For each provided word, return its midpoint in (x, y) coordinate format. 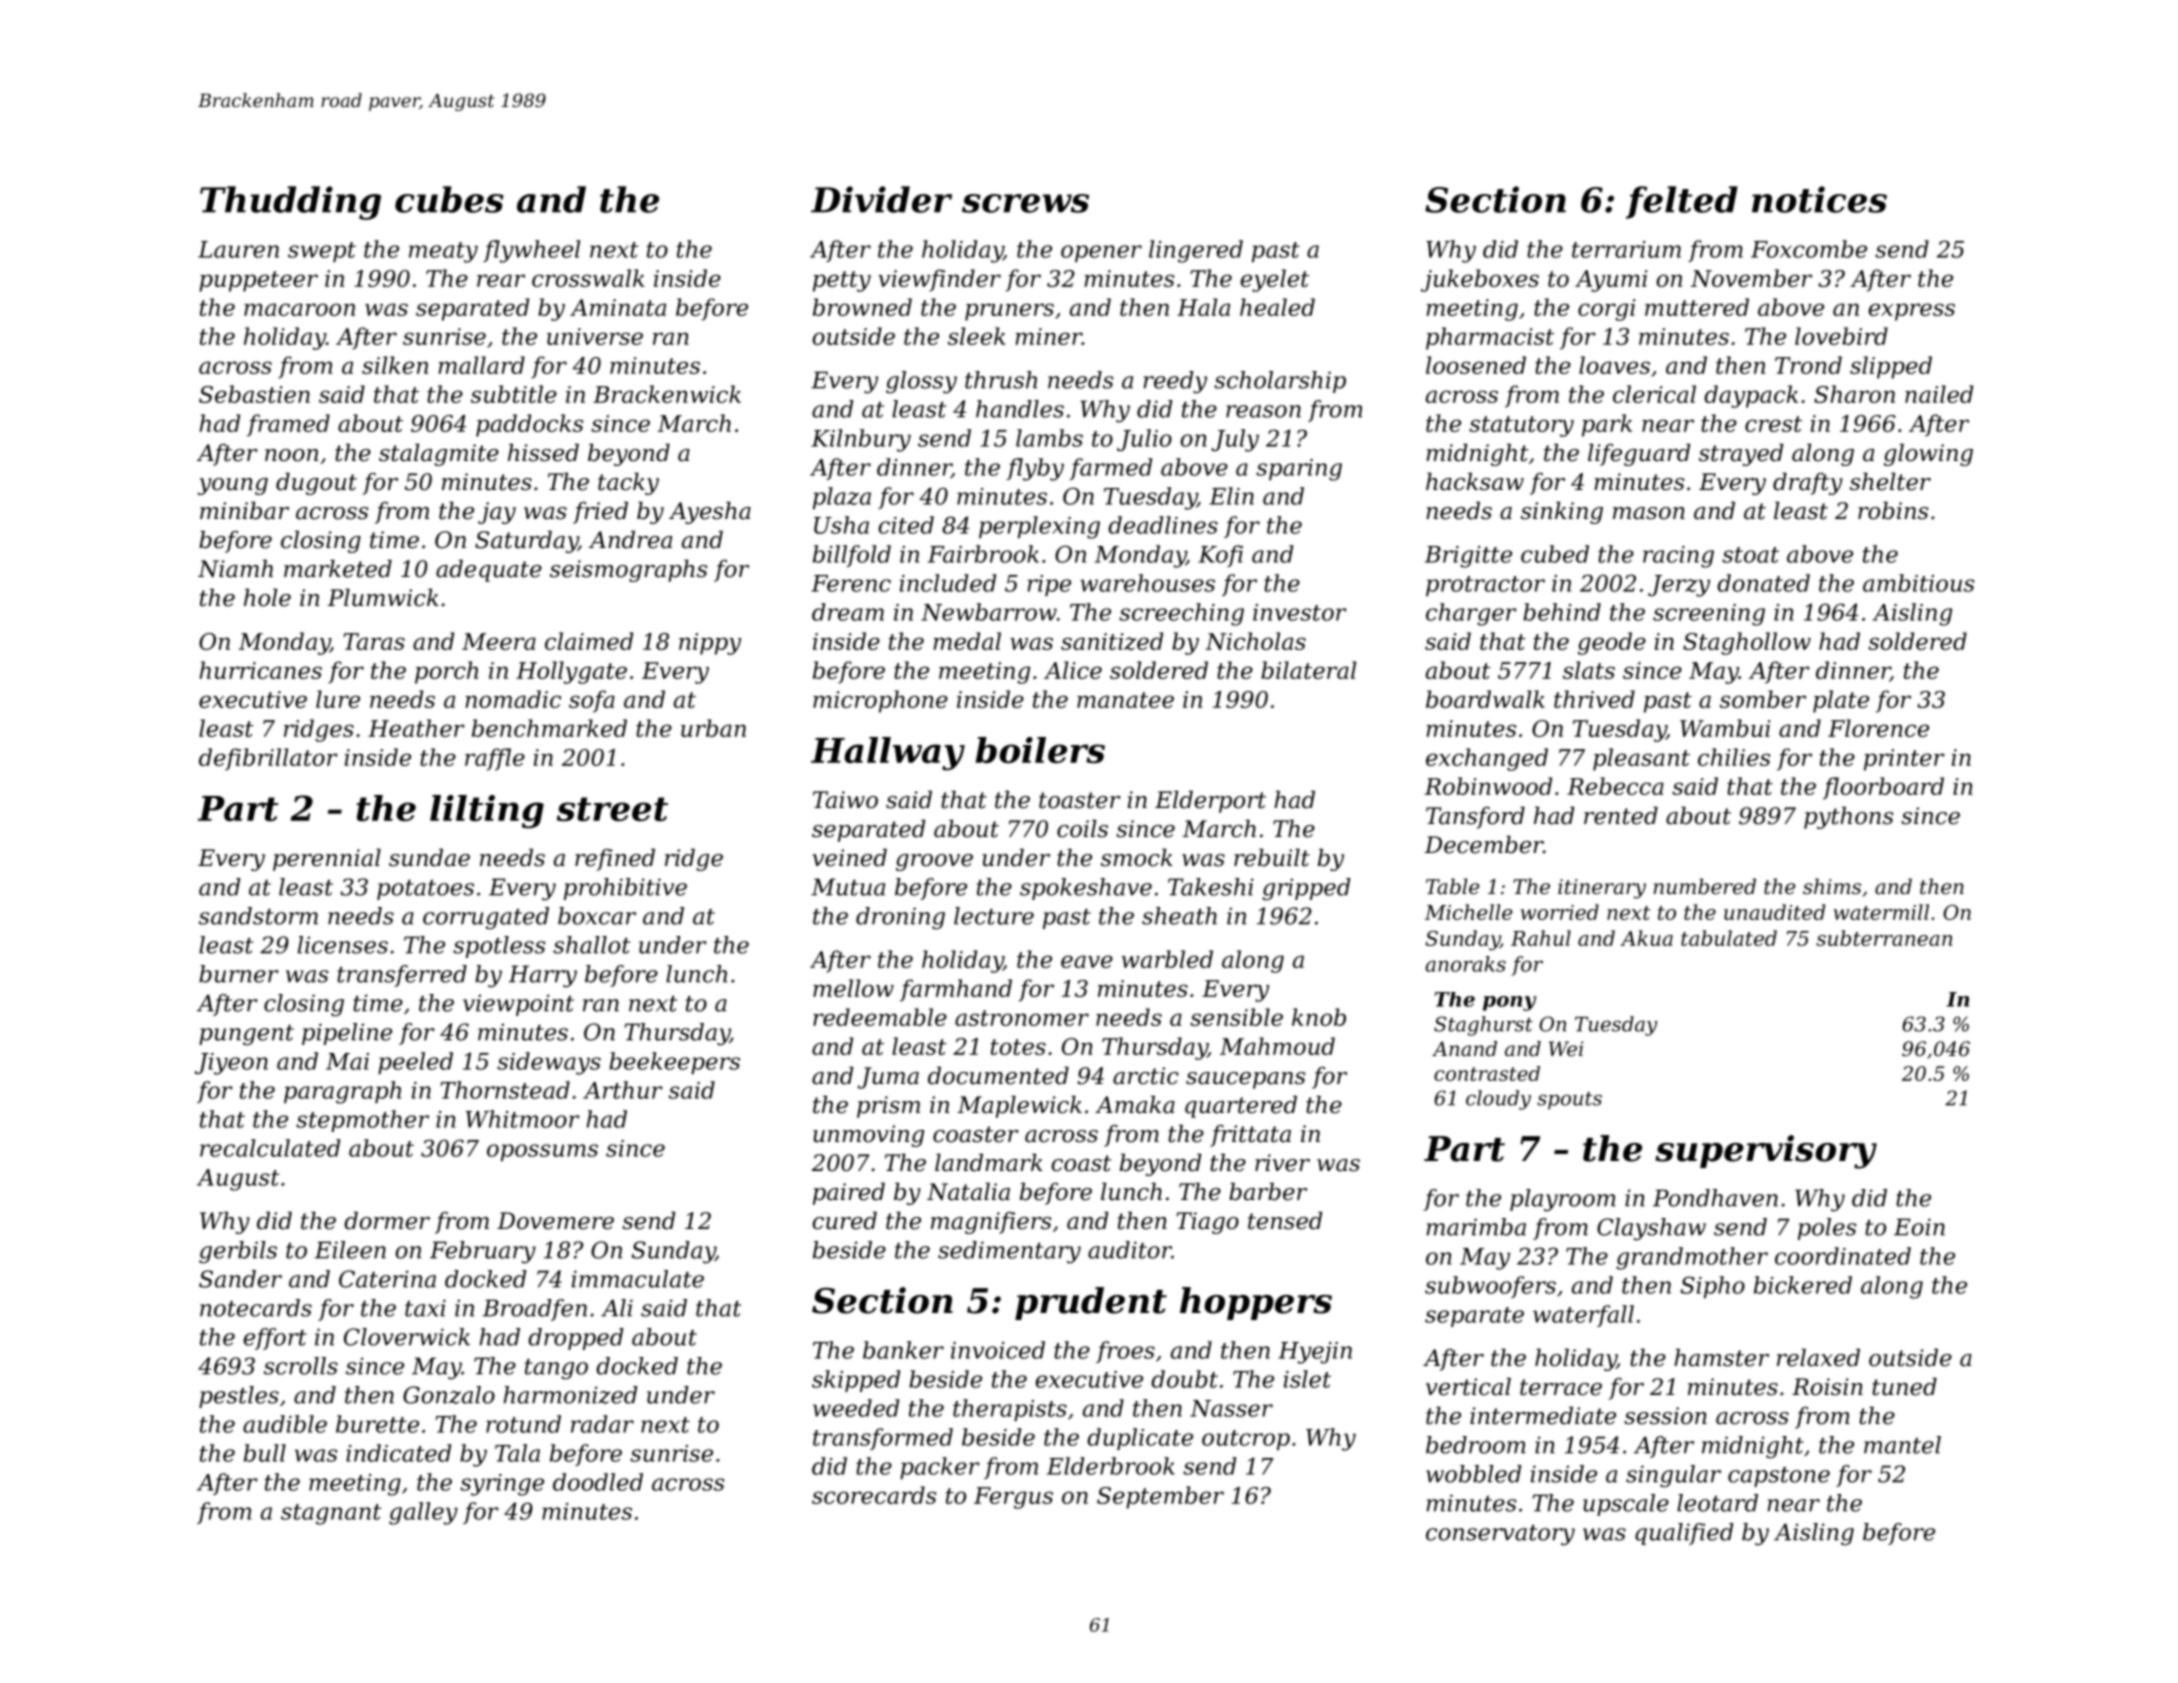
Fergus (1013, 1498)
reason (1263, 411)
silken (395, 365)
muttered (1697, 307)
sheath (1179, 916)
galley (423, 1513)
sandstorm (258, 916)
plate (1841, 701)
